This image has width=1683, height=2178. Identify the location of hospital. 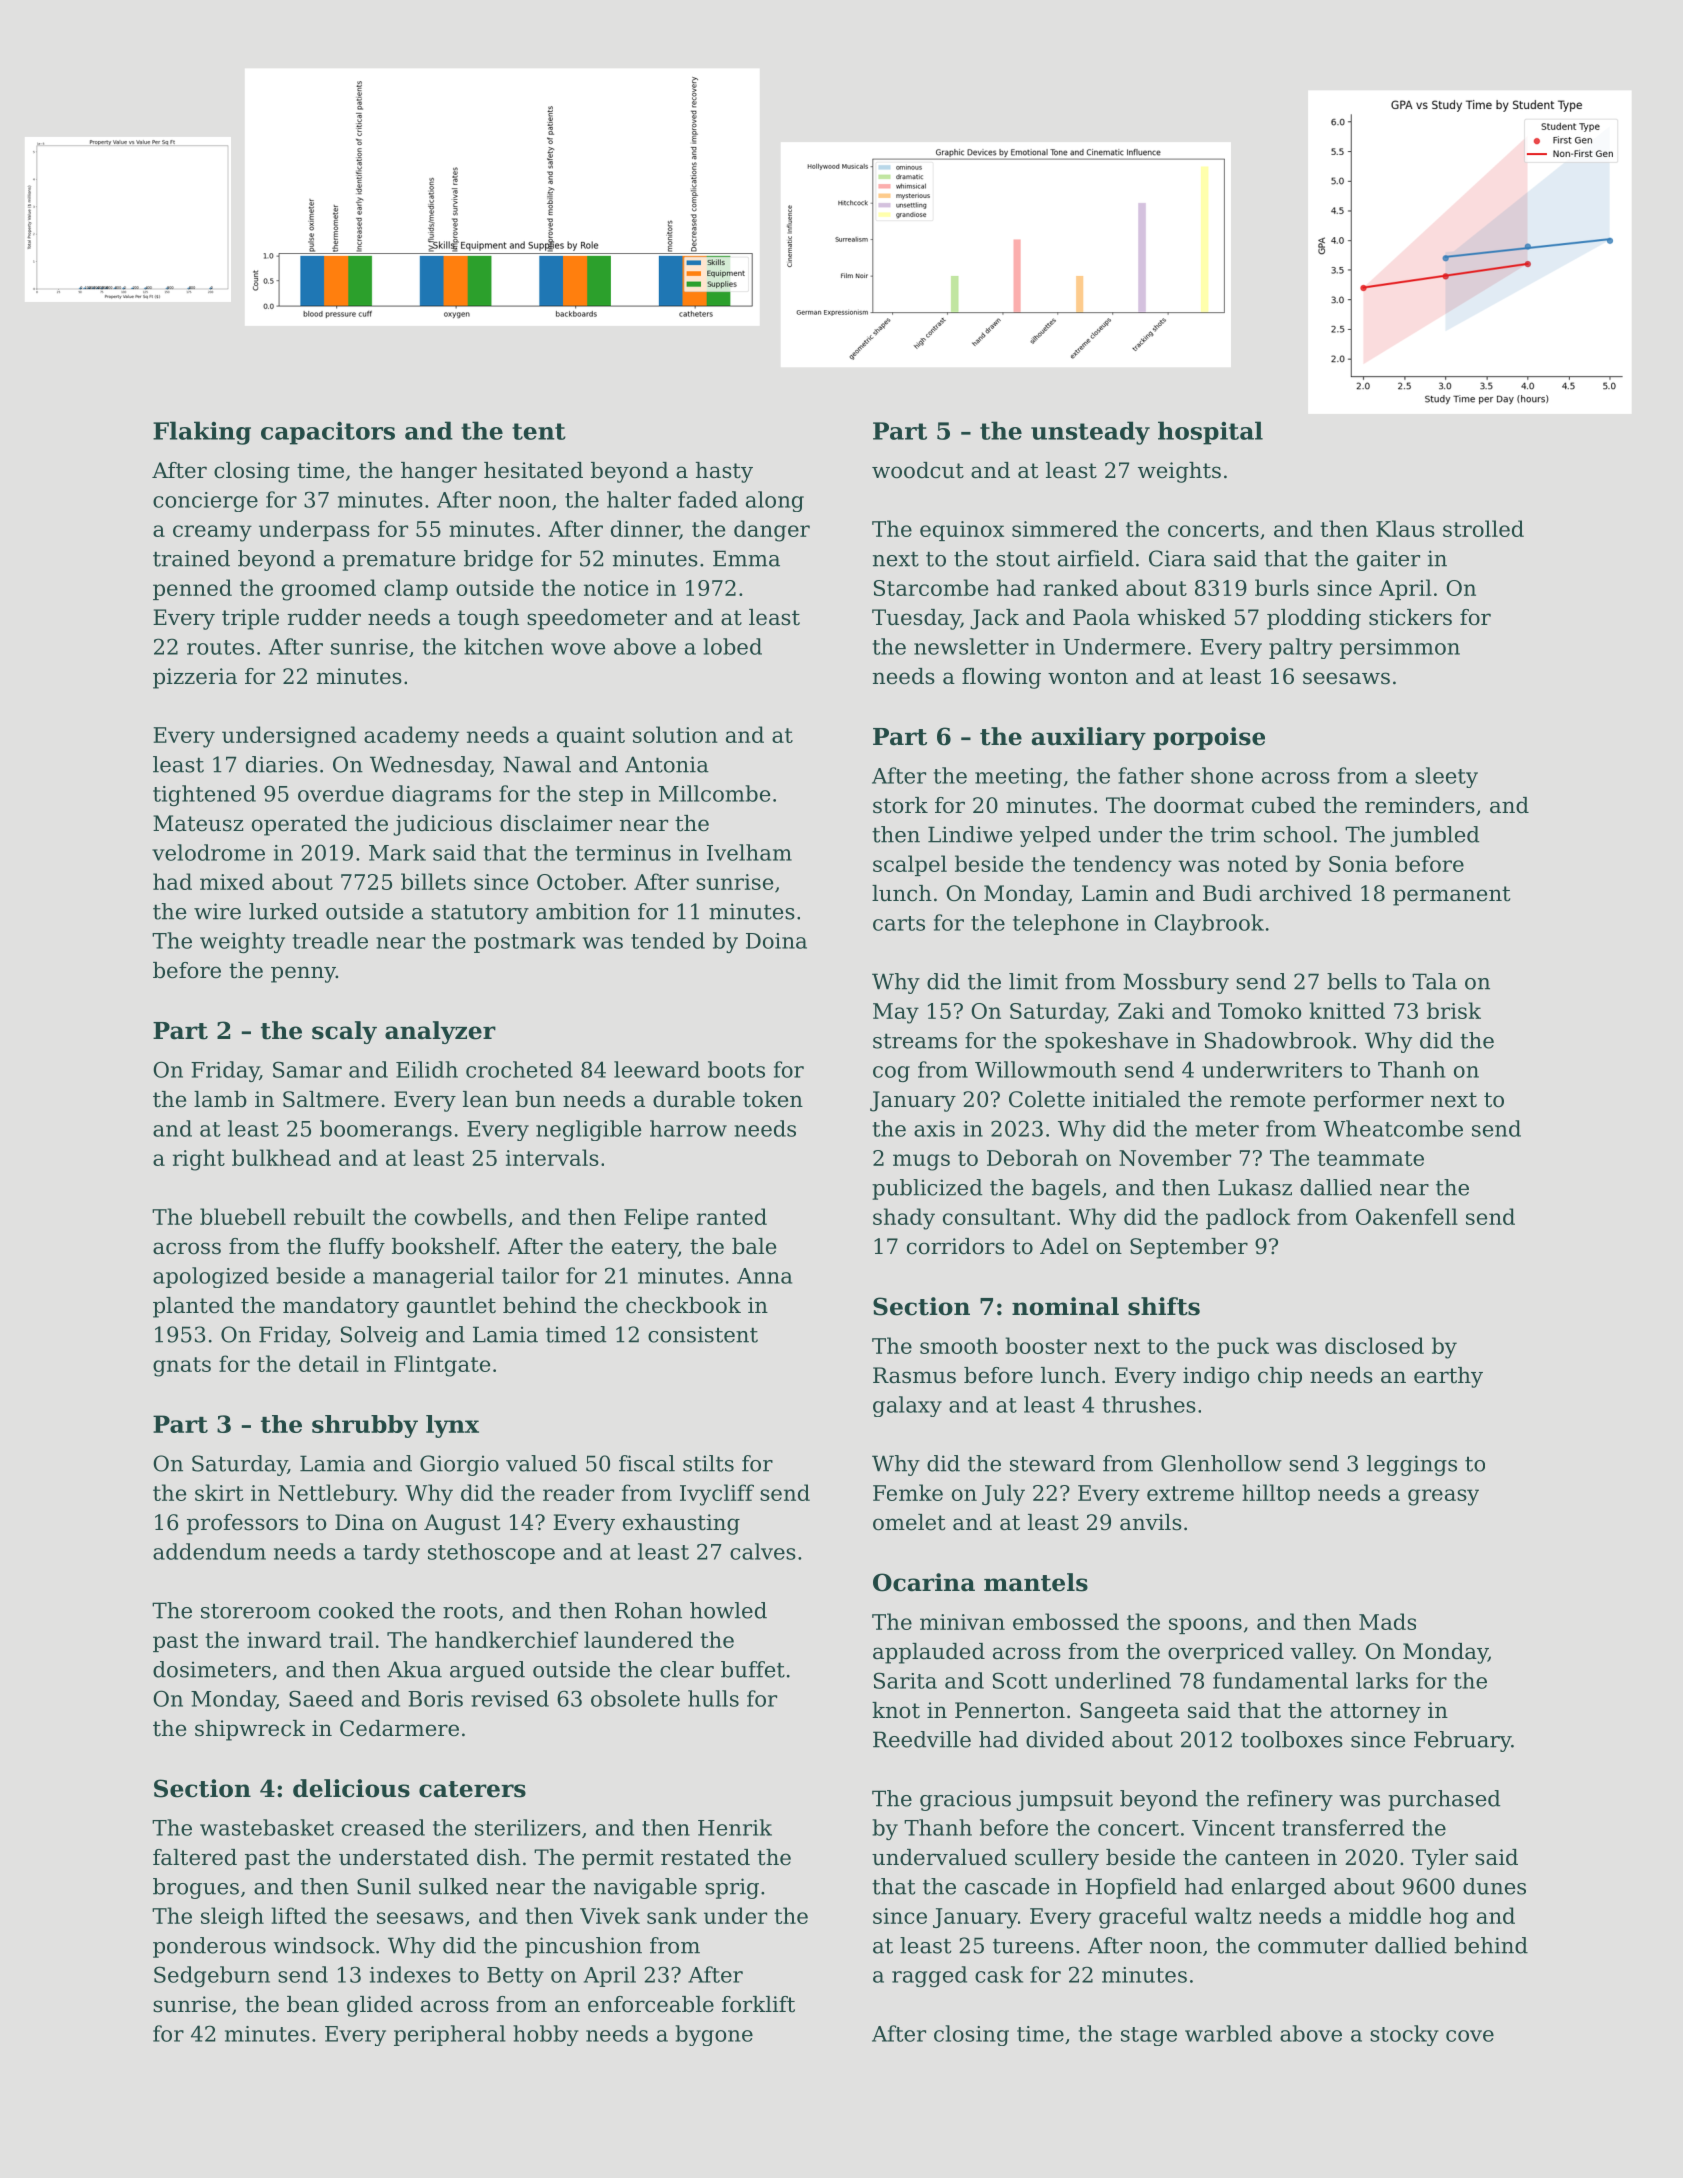
(1210, 433).
